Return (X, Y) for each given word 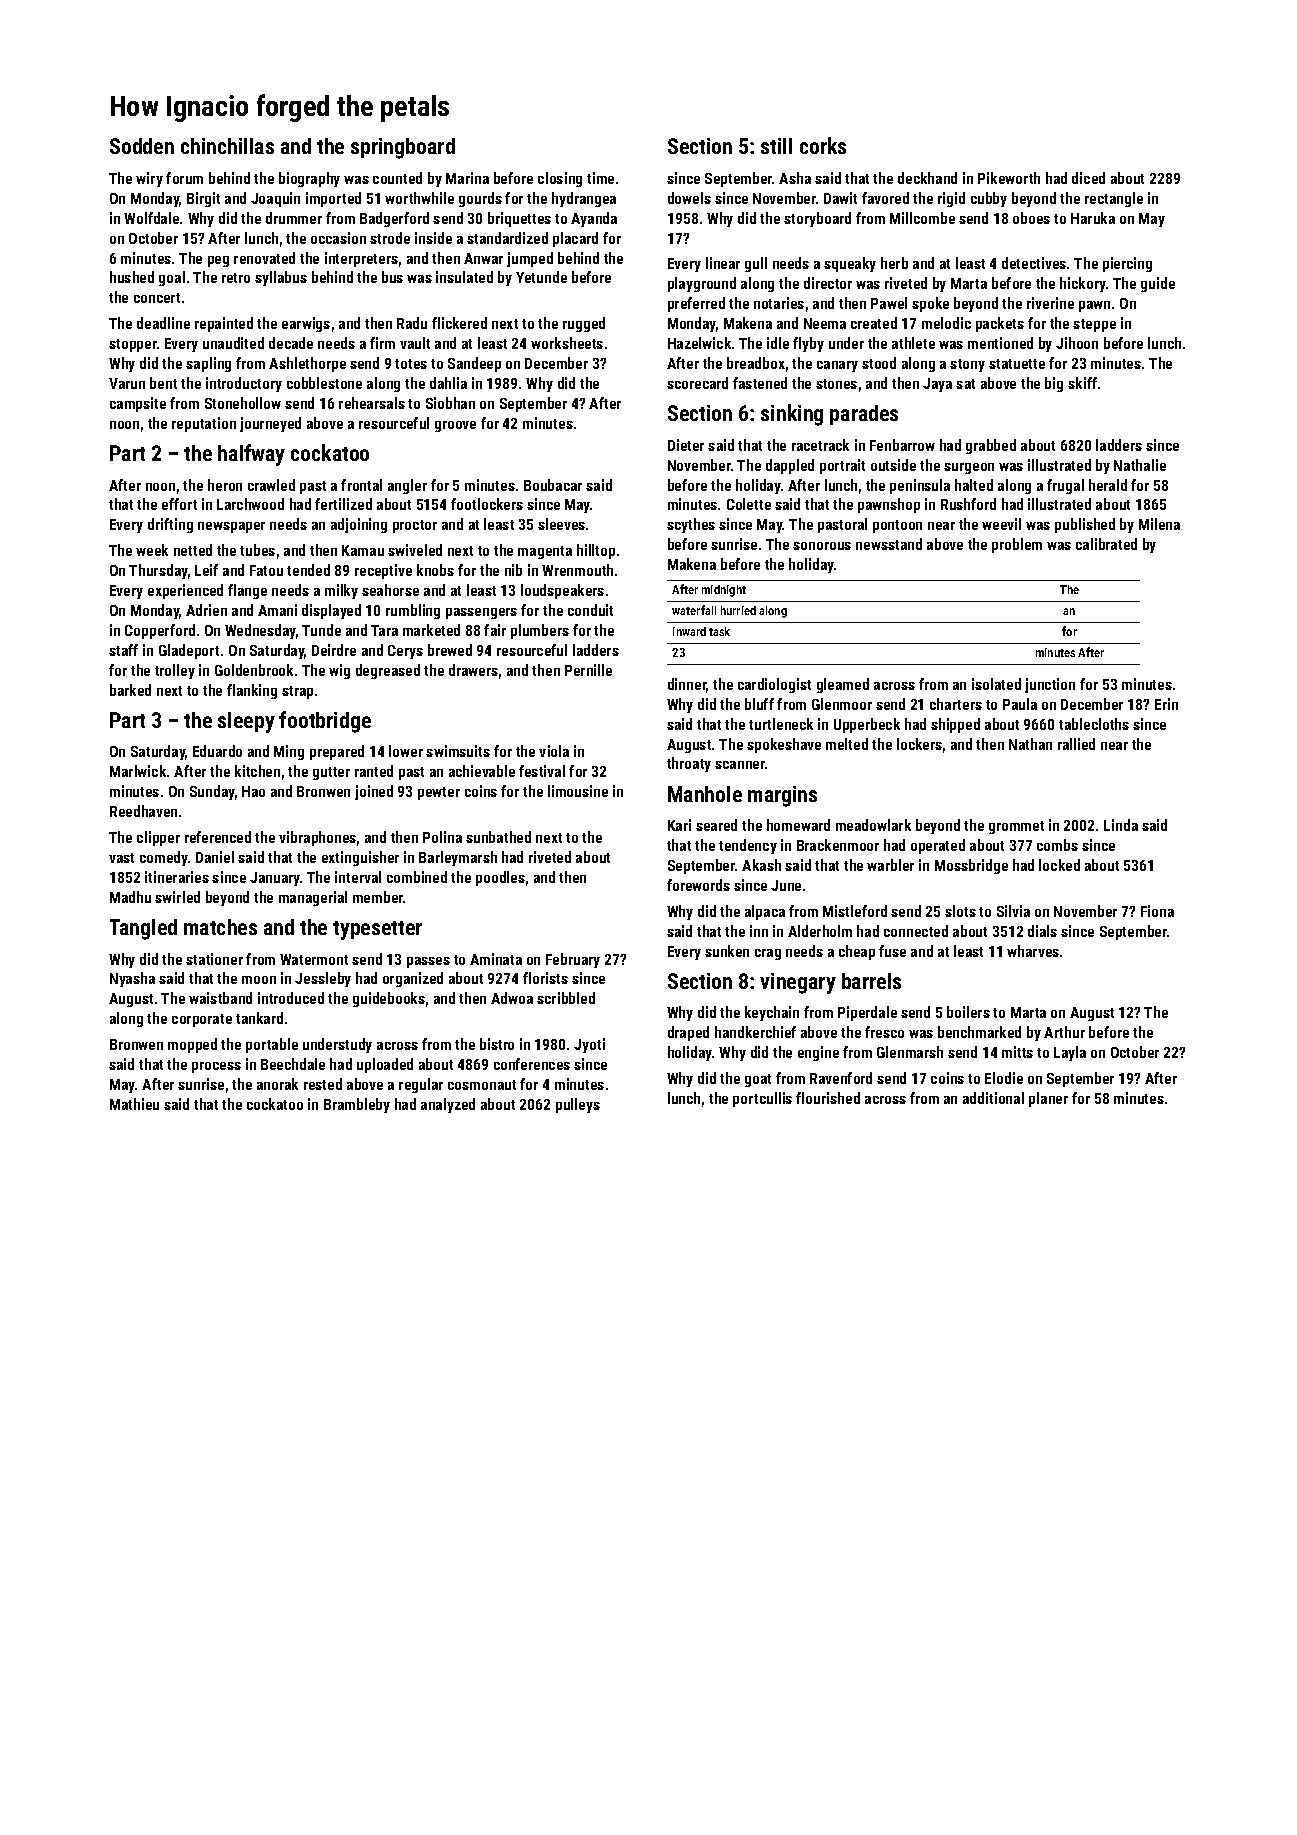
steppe (1094, 325)
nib (513, 570)
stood (879, 363)
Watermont (314, 959)
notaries (779, 303)
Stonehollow (243, 403)
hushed (132, 277)
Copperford (160, 631)
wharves (1033, 951)
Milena (1159, 524)
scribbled (566, 998)
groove (455, 426)
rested (323, 1084)
